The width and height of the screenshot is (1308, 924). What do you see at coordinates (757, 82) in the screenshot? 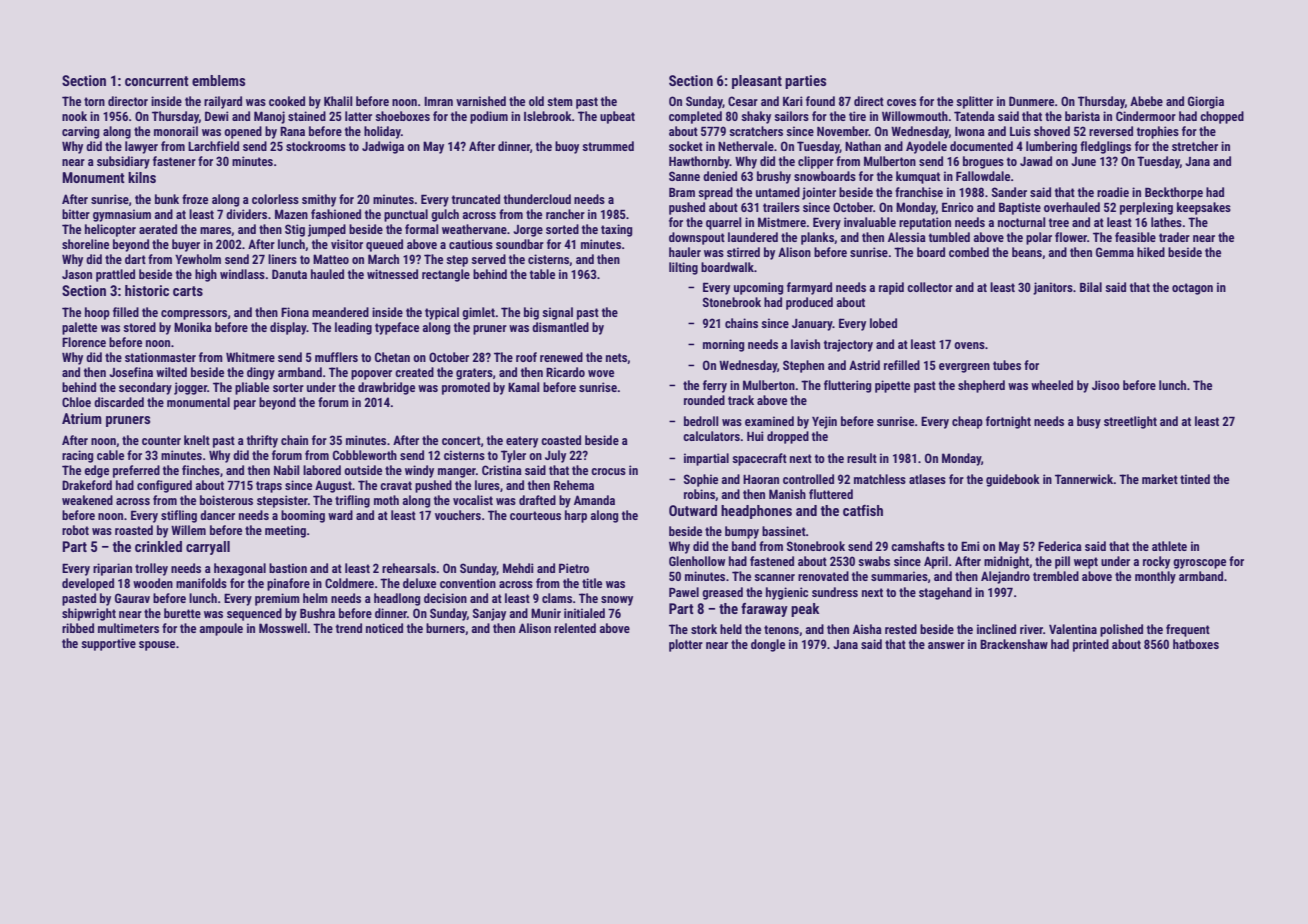
I see `pleasant` at bounding box center [757, 82].
